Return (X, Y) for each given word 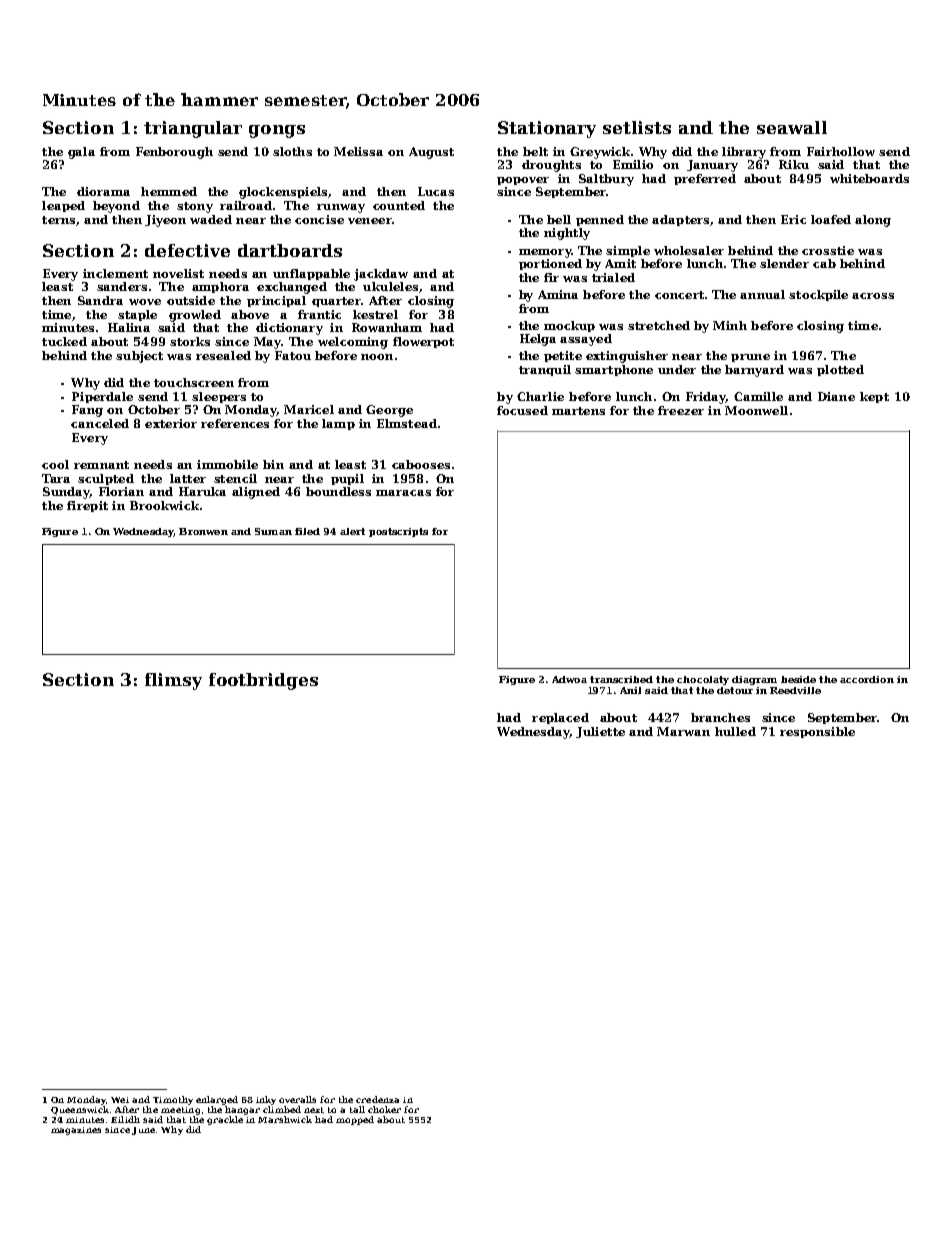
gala (81, 153)
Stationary (547, 129)
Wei (120, 1100)
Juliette (600, 732)
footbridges (263, 681)
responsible (817, 732)
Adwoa (569, 679)
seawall (792, 127)
